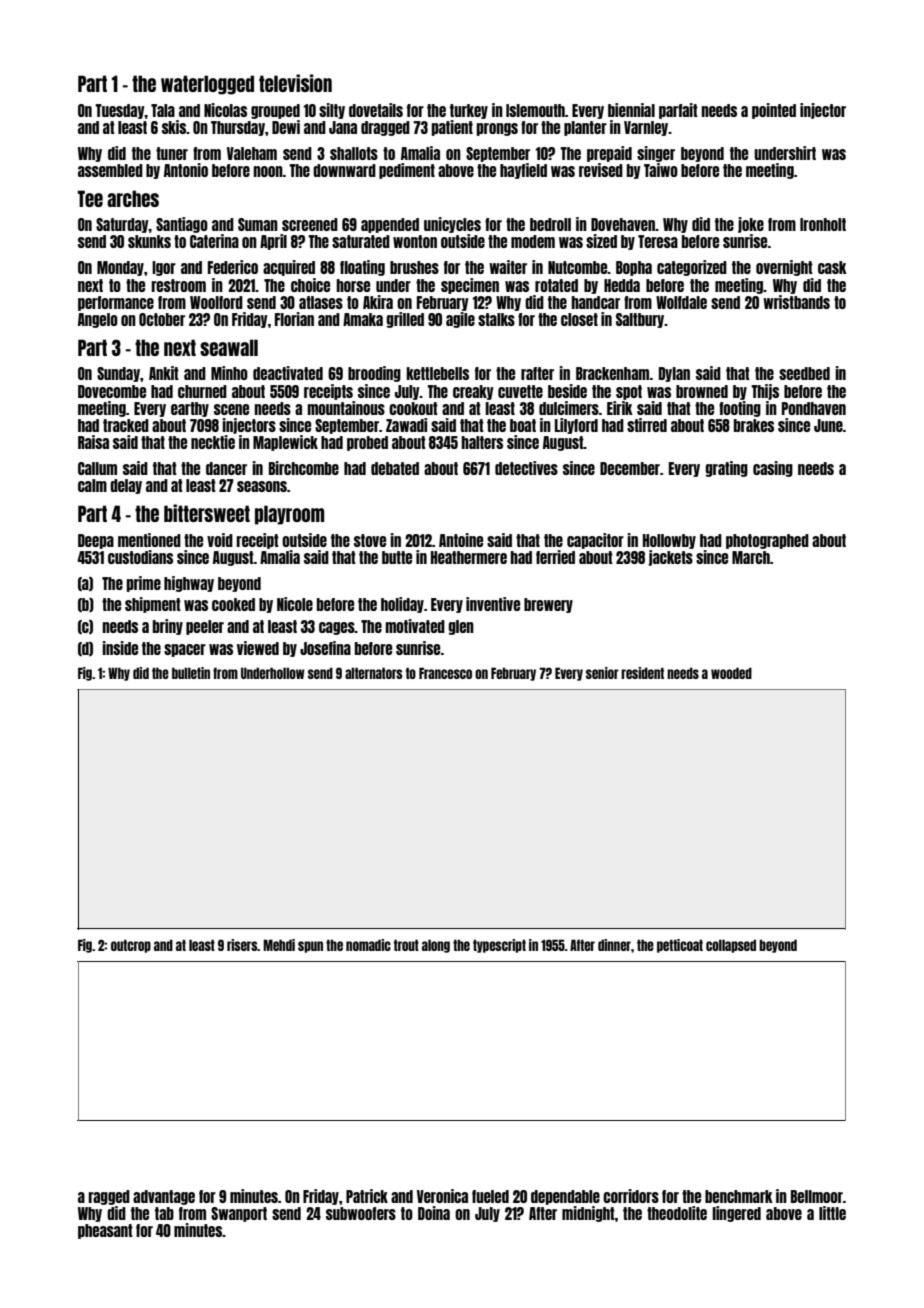 This image has width=924, height=1308. I want to click on advantage, so click(164, 1197).
